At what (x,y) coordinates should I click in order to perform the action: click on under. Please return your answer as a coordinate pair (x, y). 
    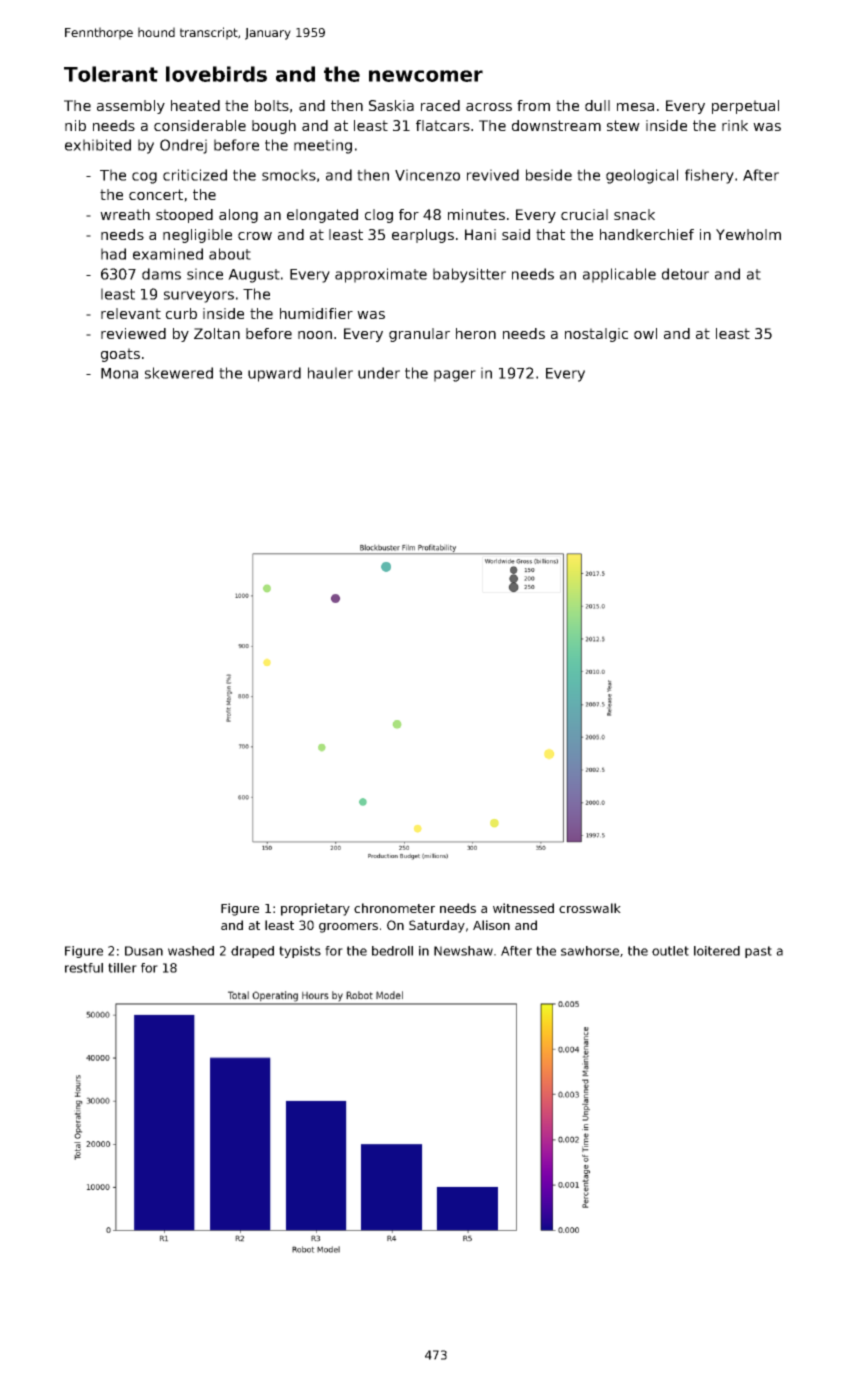
    Looking at the image, I should click on (379, 373).
